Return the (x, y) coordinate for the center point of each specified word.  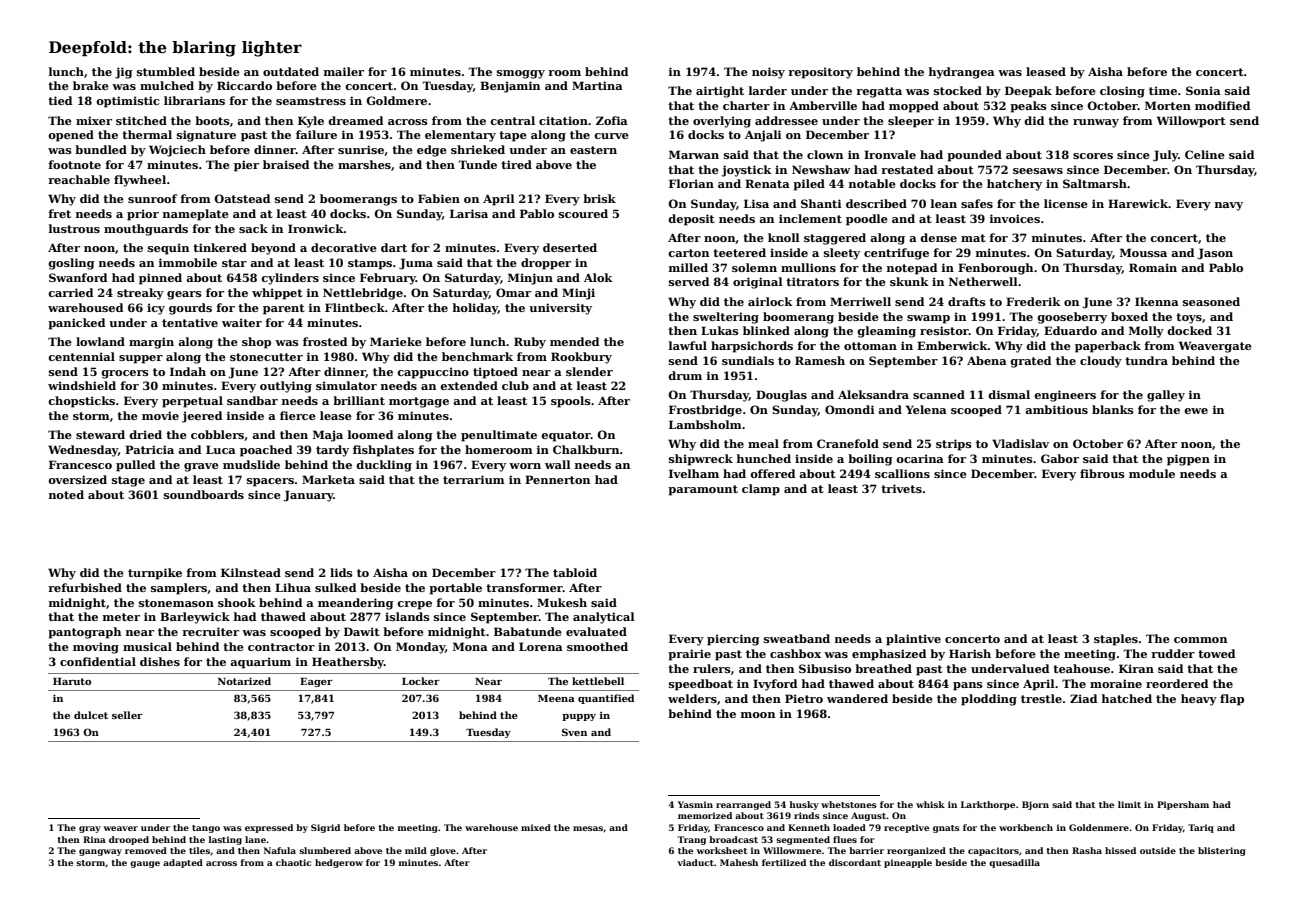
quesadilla (1014, 863)
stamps (370, 264)
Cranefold (848, 443)
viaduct (695, 862)
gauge (145, 864)
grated (1030, 362)
